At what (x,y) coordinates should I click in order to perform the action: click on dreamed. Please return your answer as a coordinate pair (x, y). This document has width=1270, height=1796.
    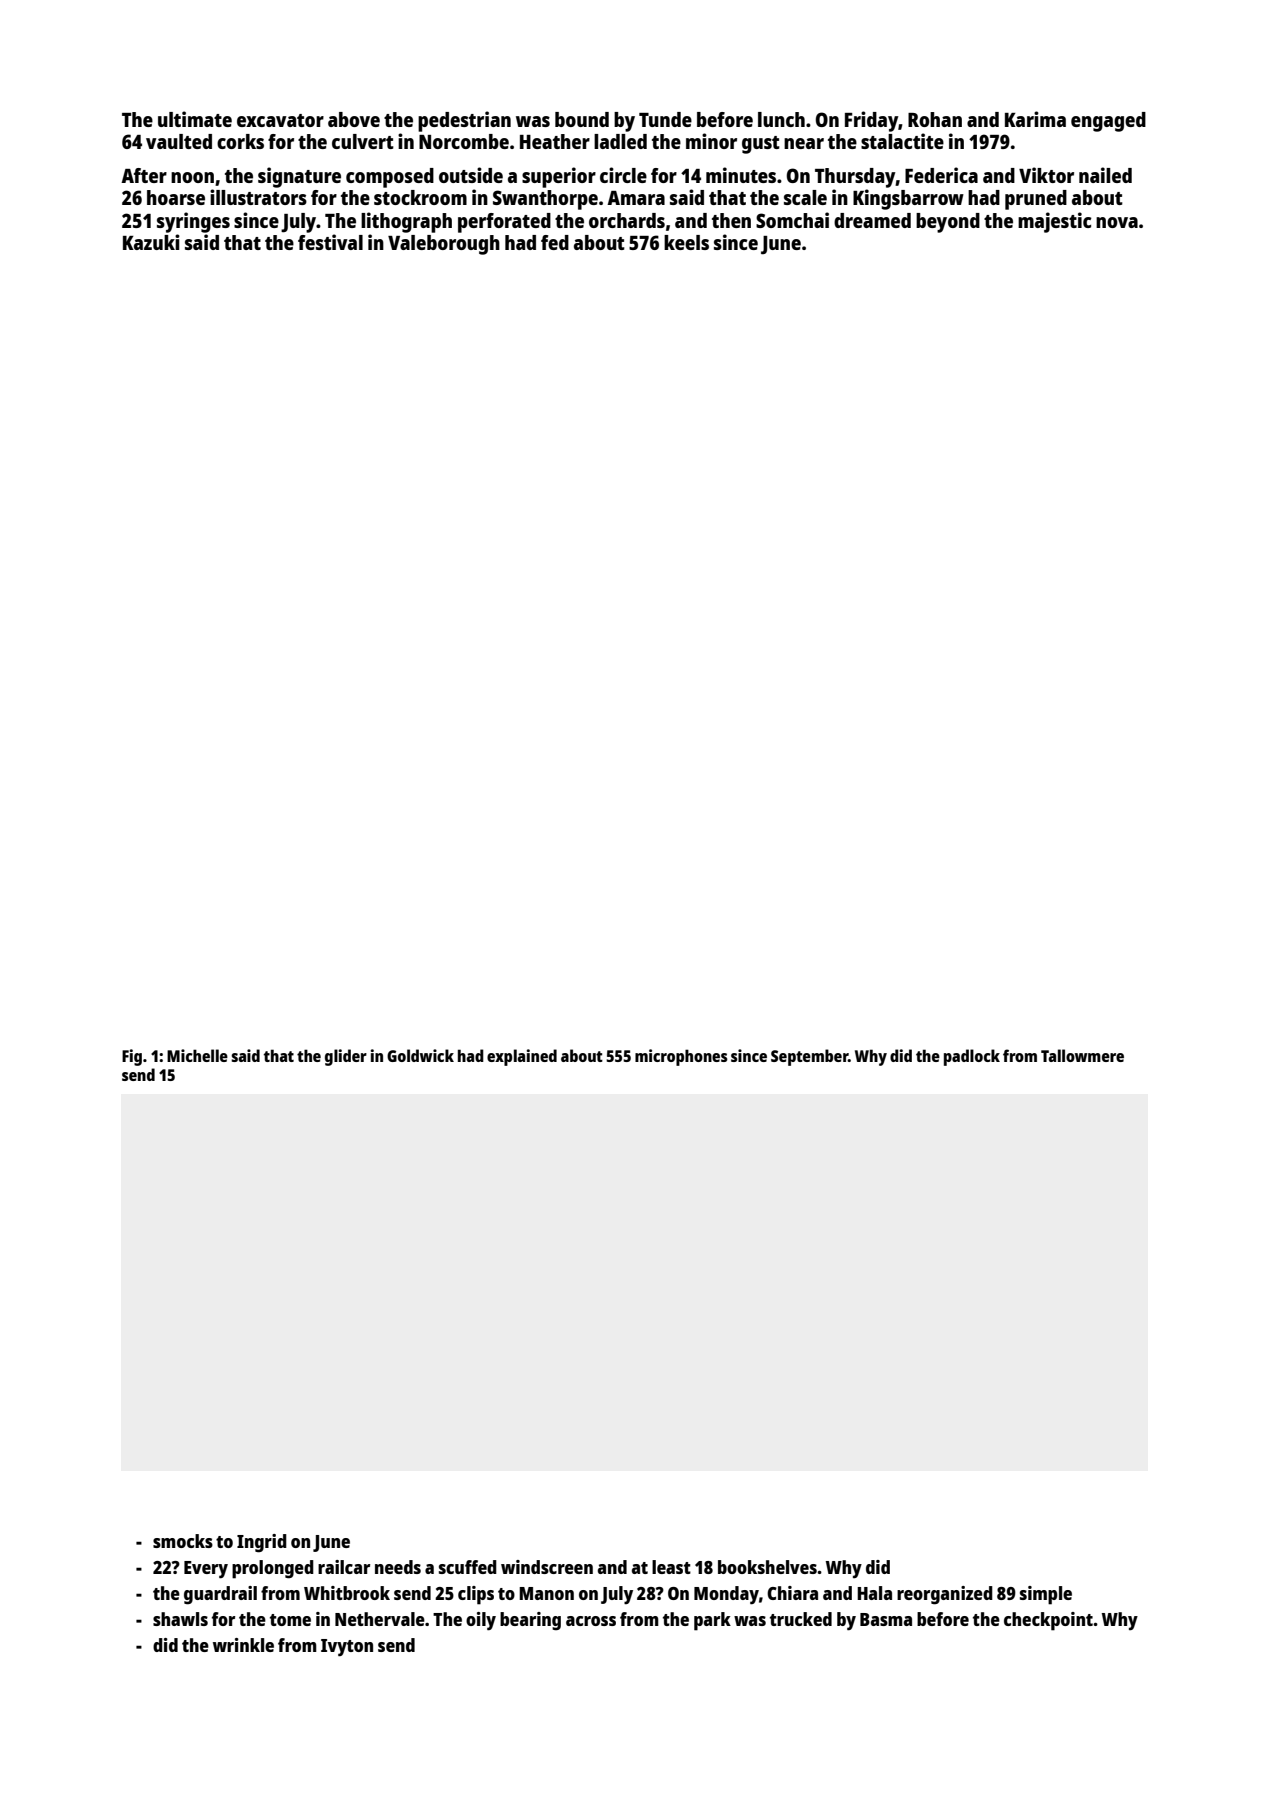
    Looking at the image, I should click on (872, 220).
